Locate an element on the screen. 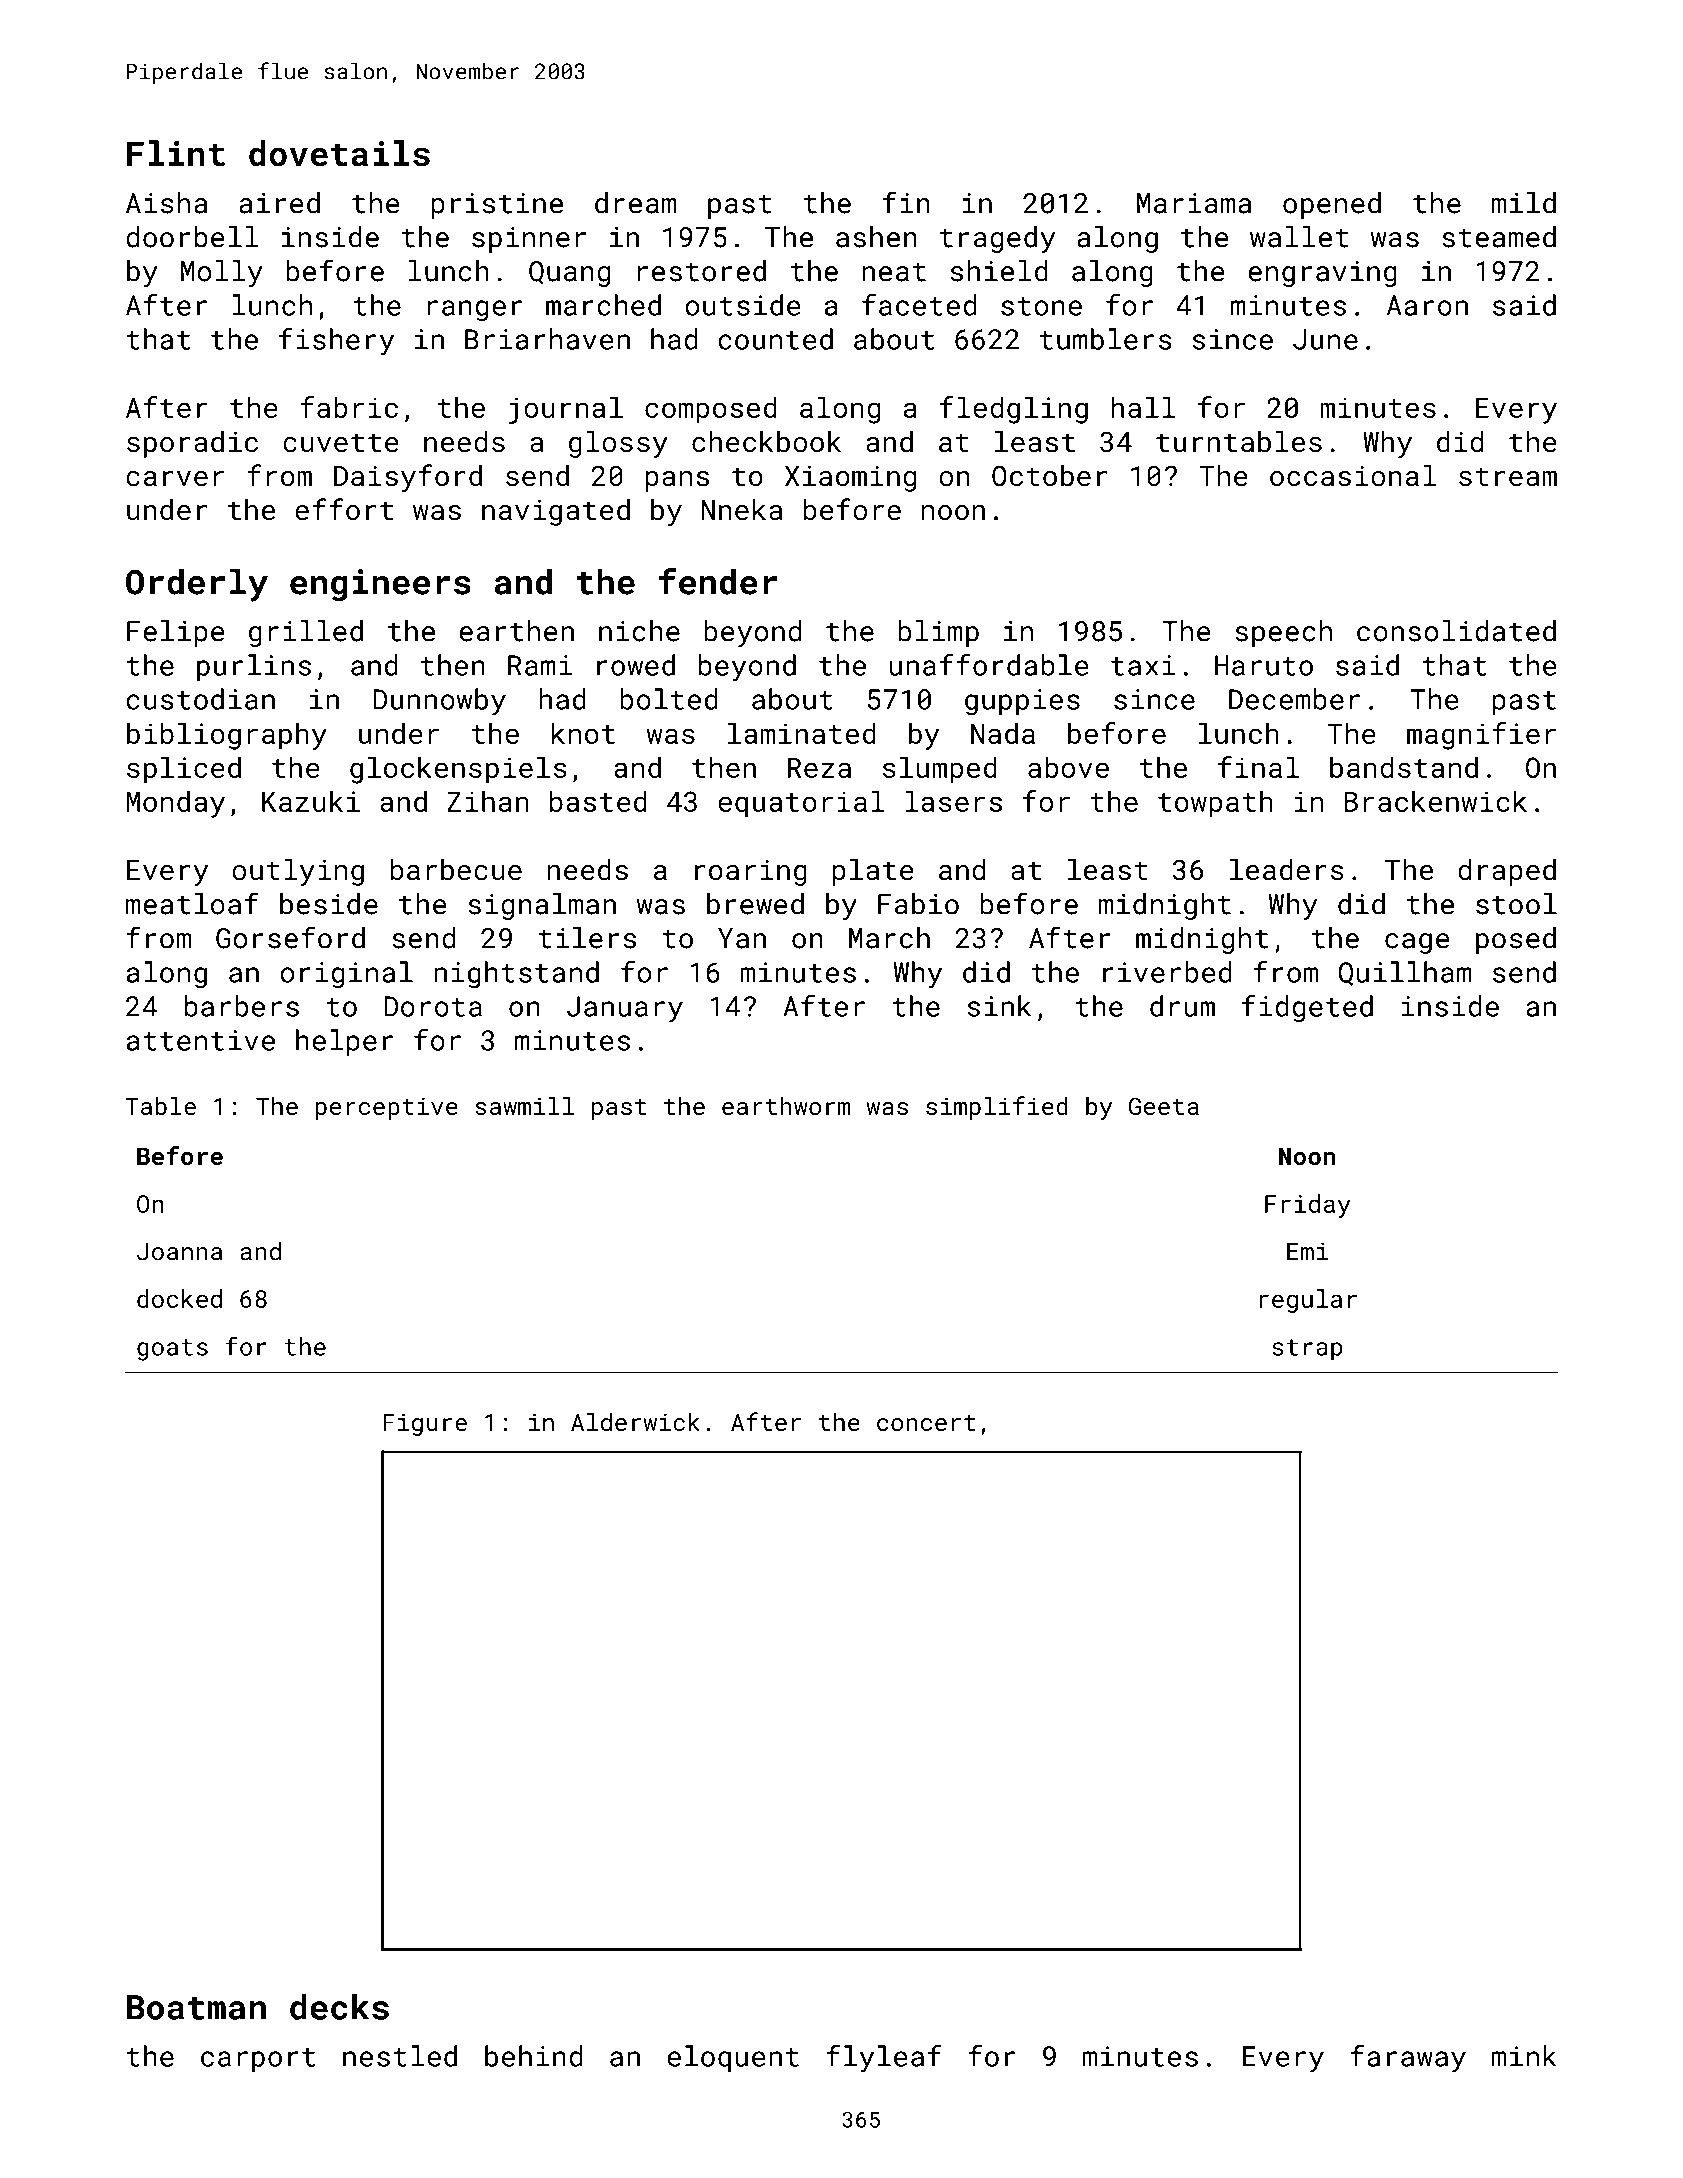 This screenshot has width=1683, height=2178. Boatman is located at coordinates (196, 2007).
